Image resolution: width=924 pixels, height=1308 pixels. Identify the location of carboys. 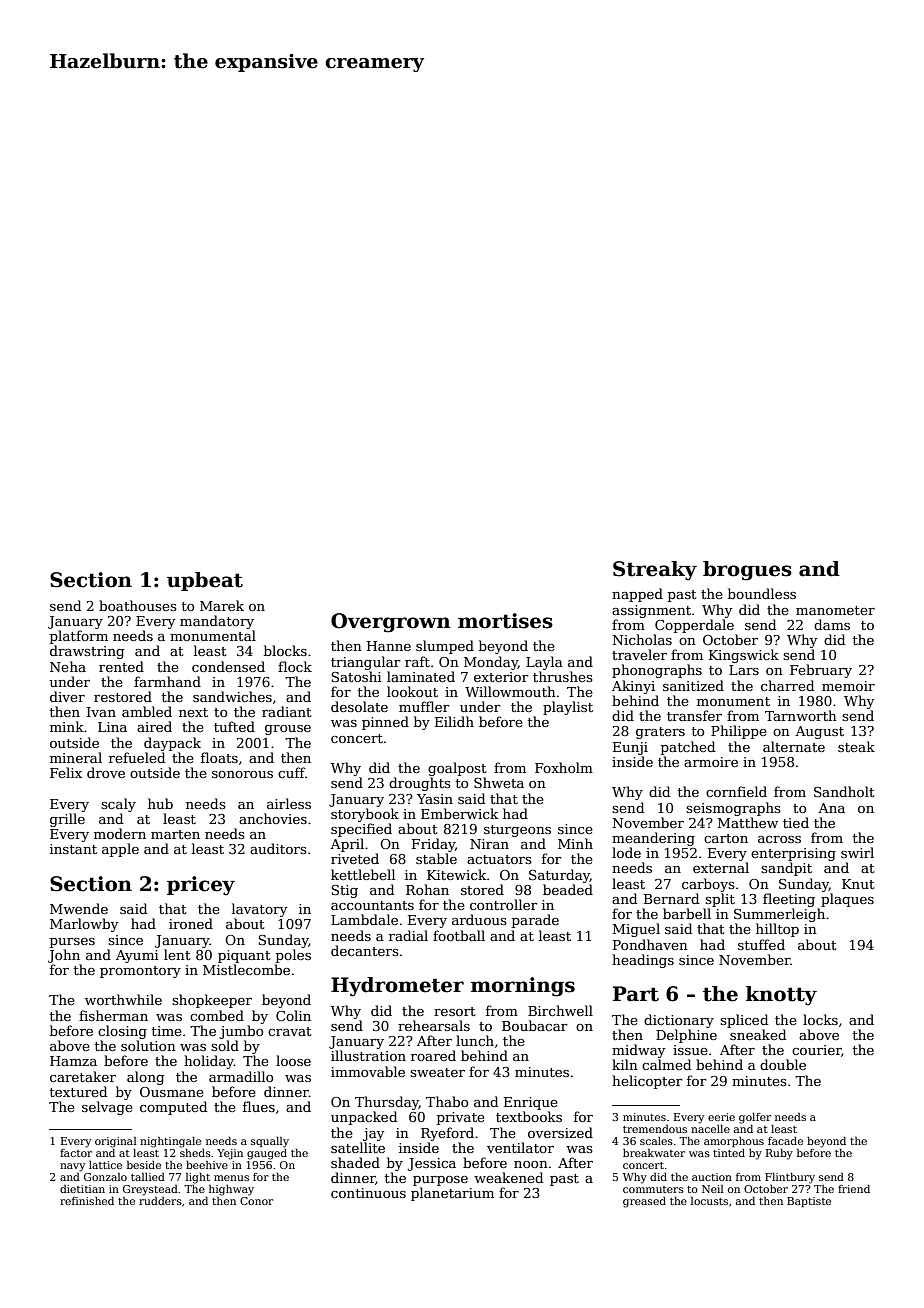
(708, 885).
